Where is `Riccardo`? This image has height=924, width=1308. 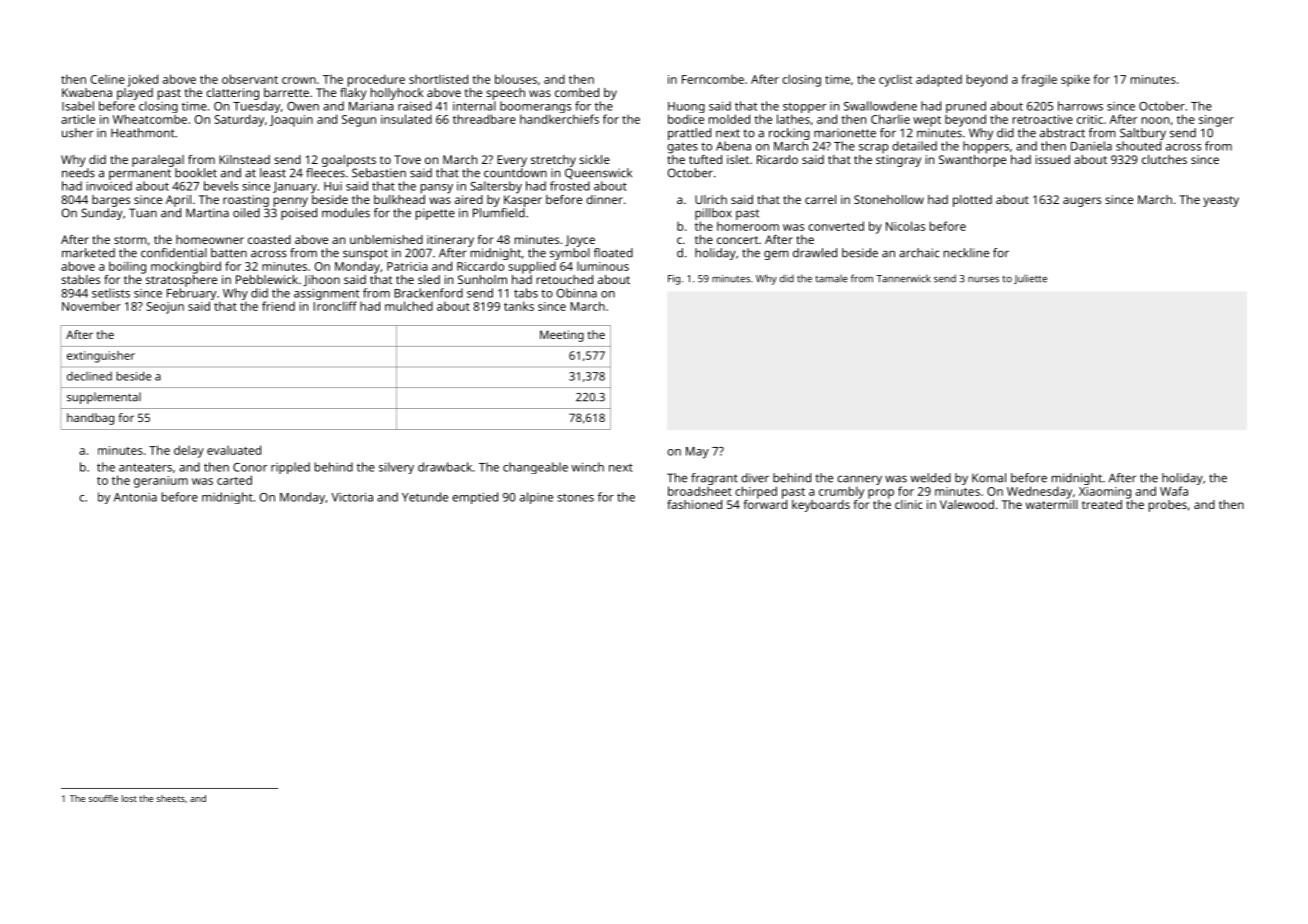 Riccardo is located at coordinates (480, 266).
